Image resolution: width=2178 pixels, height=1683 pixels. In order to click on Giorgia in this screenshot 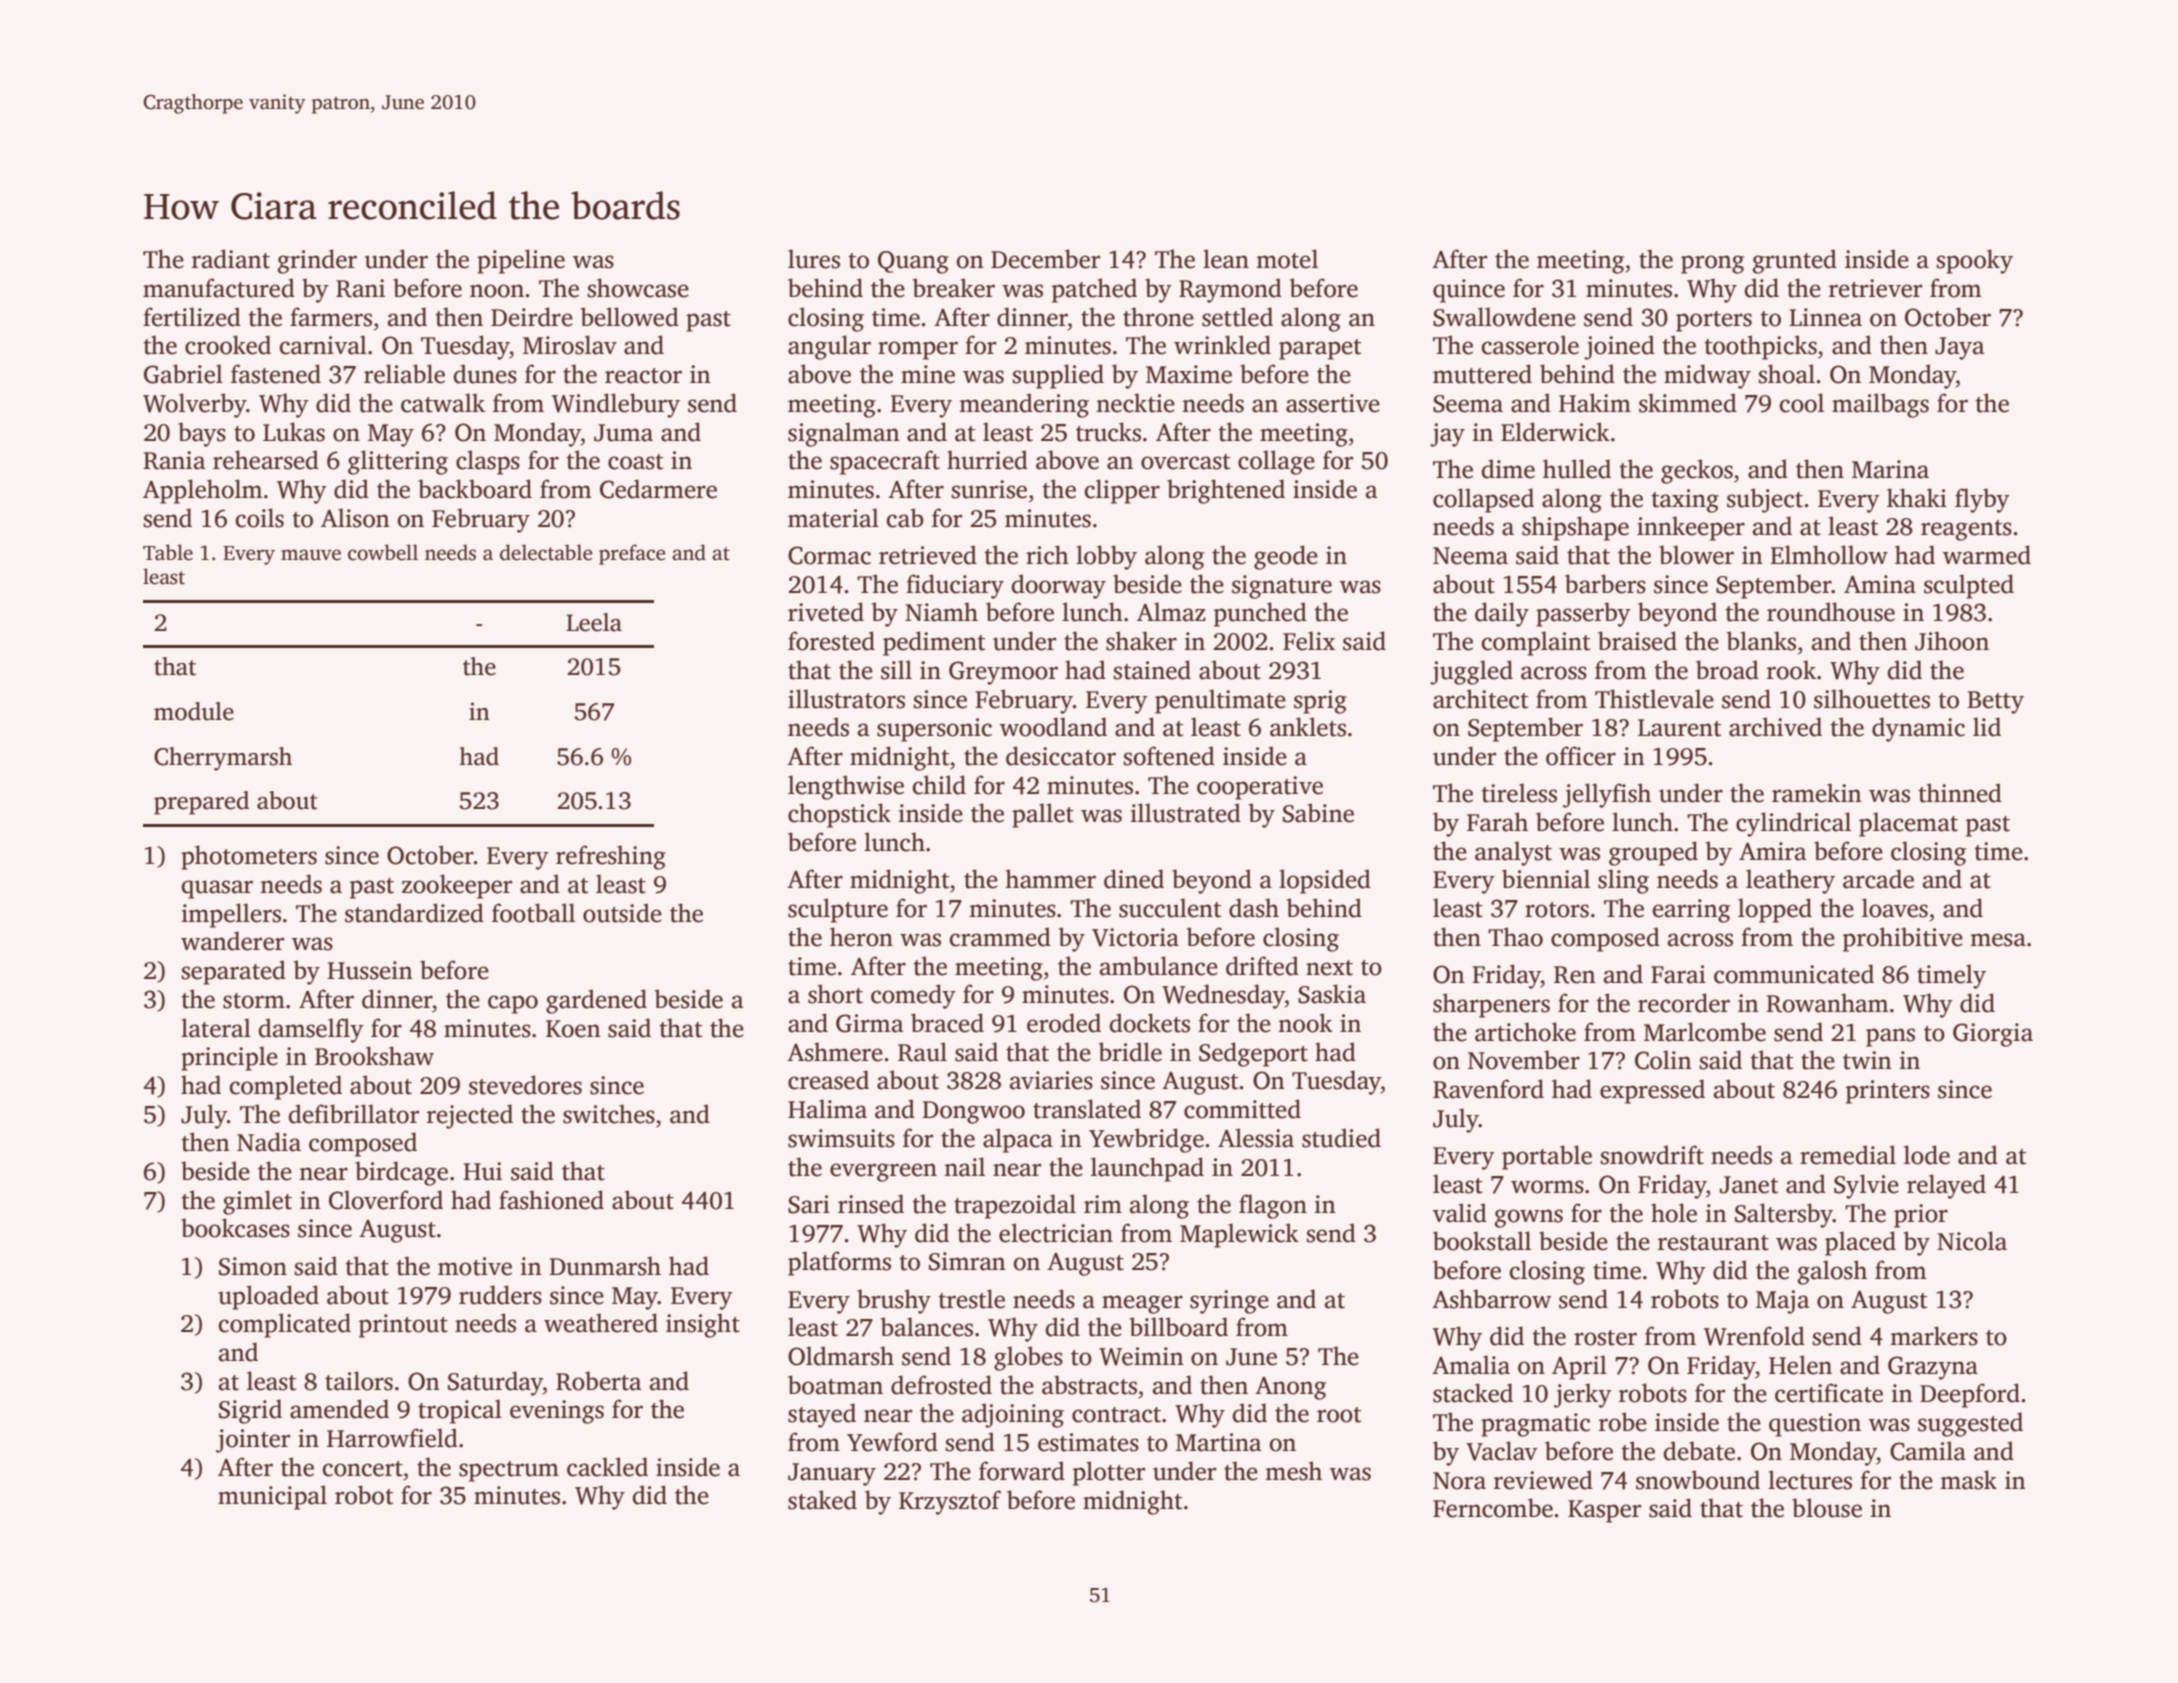, I will do `click(1993, 1035)`.
